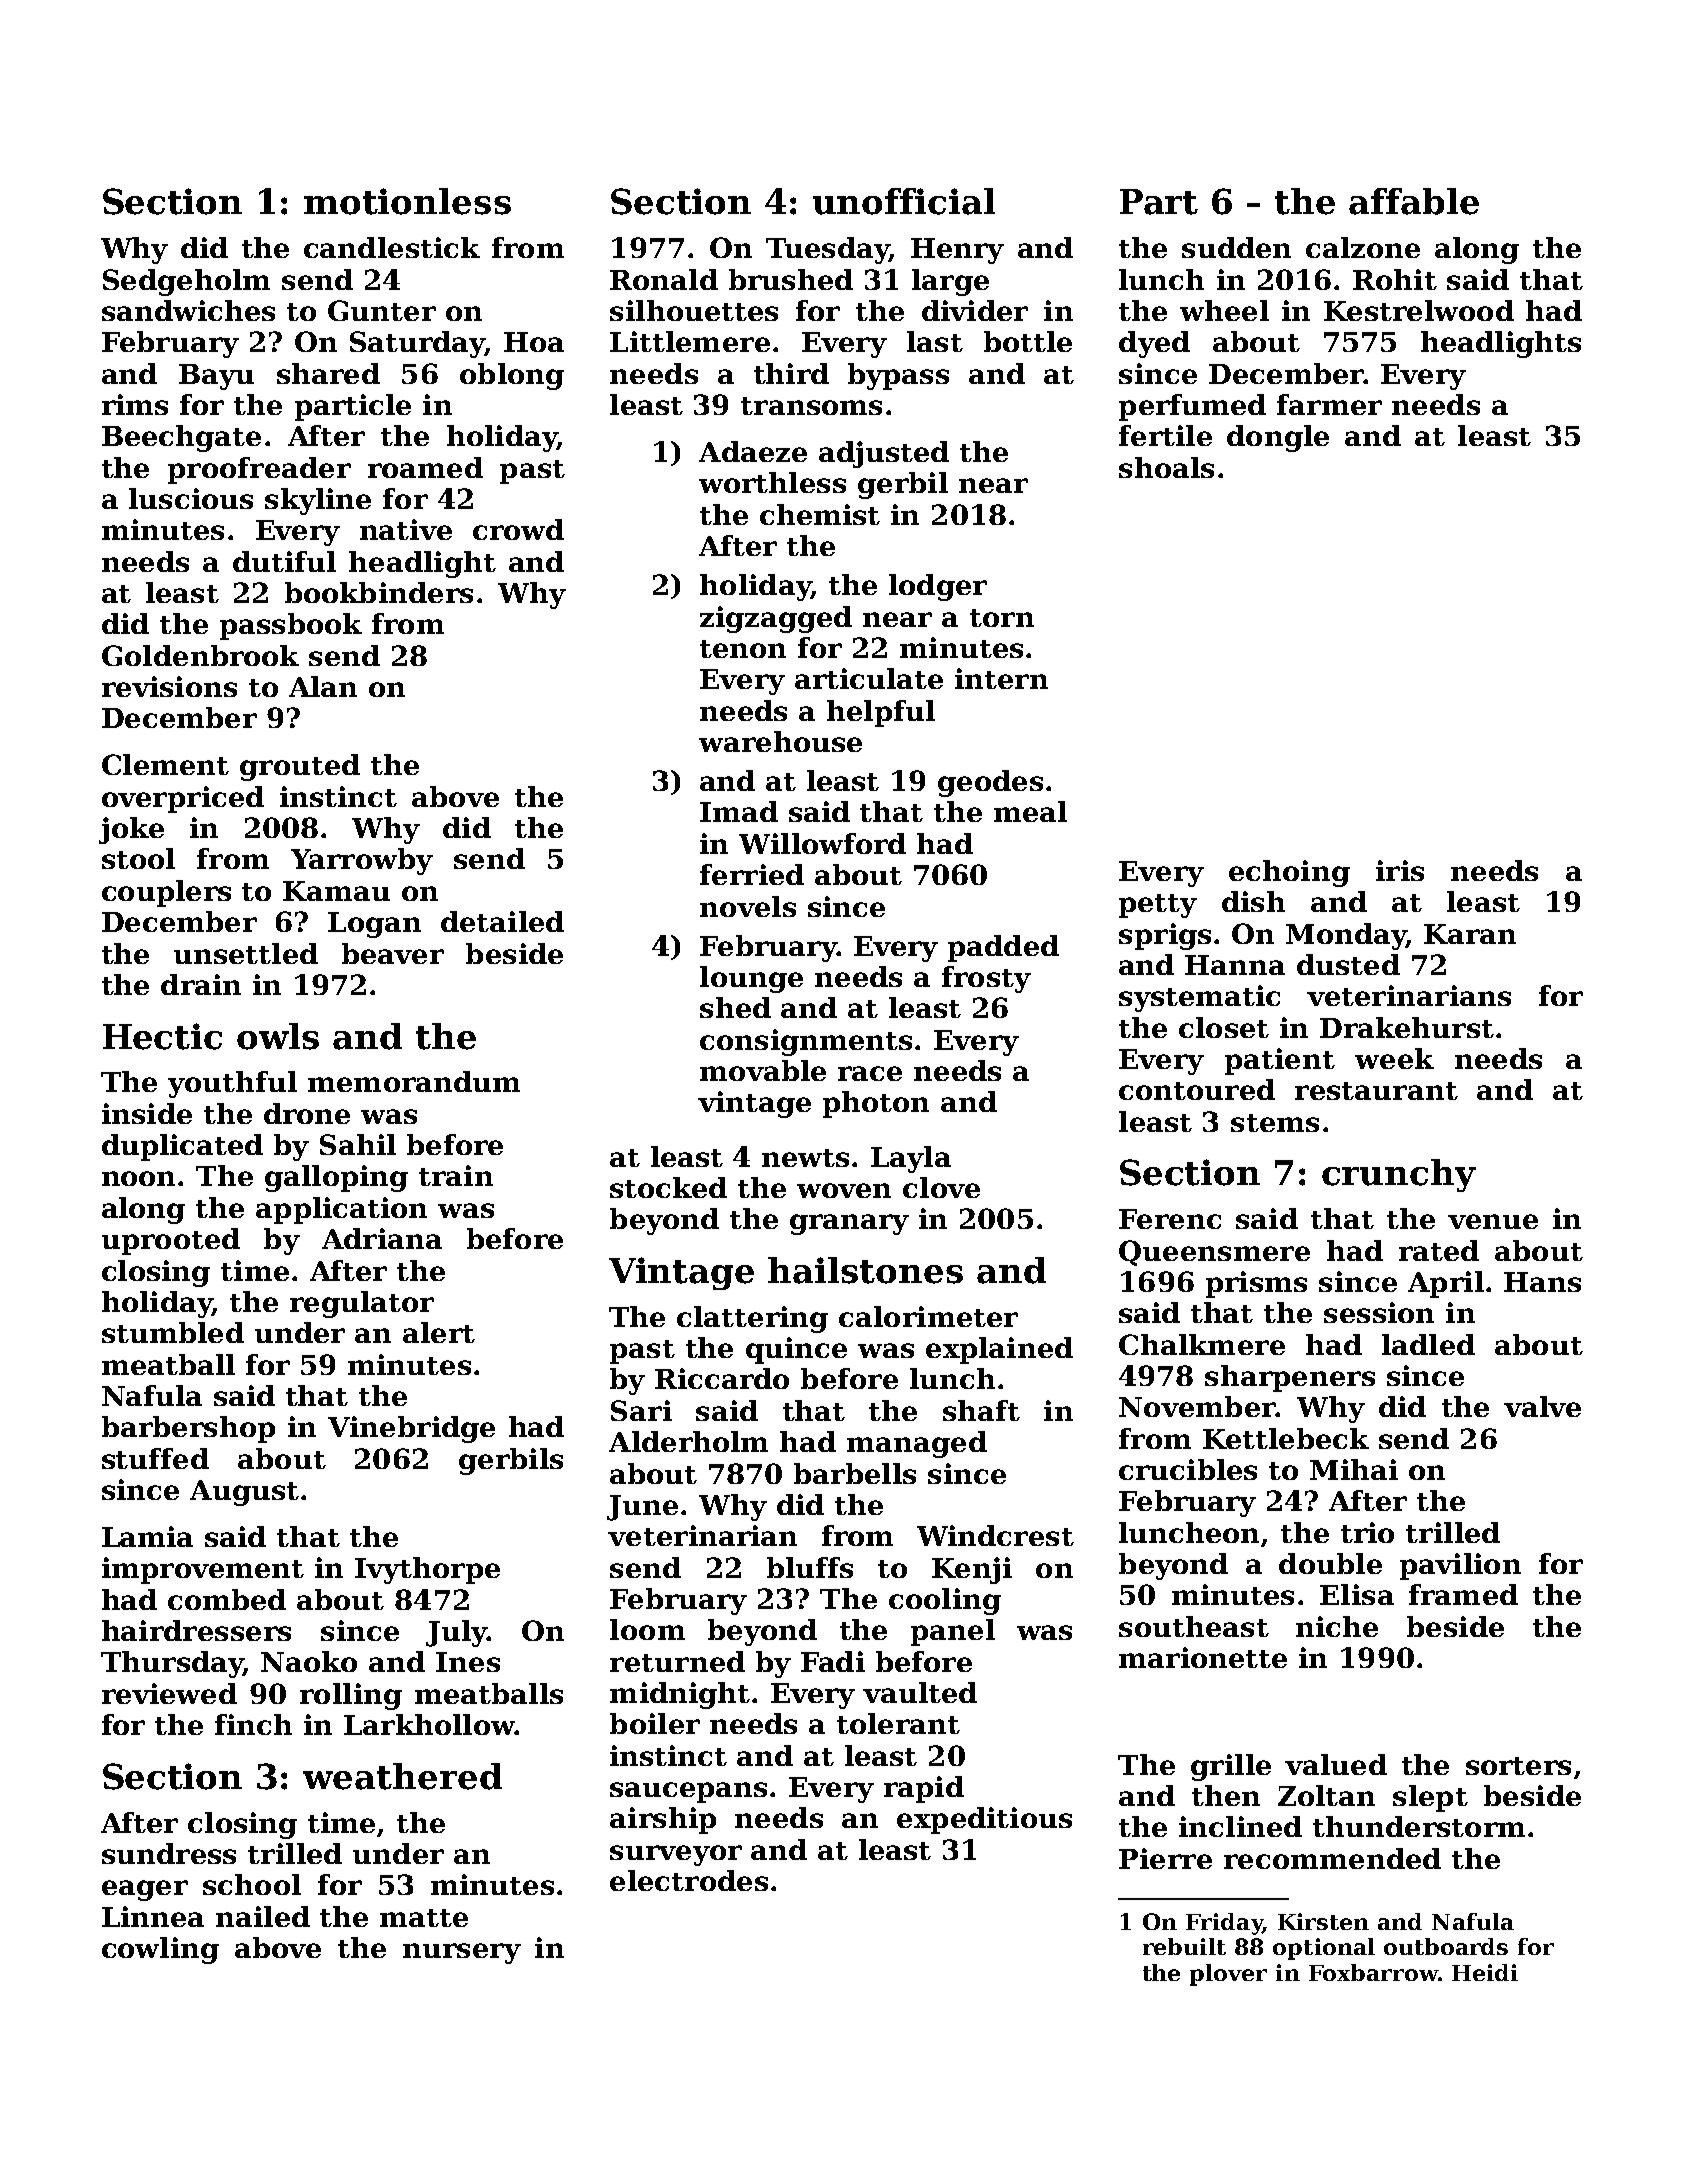 Image resolution: width=1683 pixels, height=2178 pixels. Describe the element at coordinates (203, 1570) in the screenshot. I see `improvement` at that location.
